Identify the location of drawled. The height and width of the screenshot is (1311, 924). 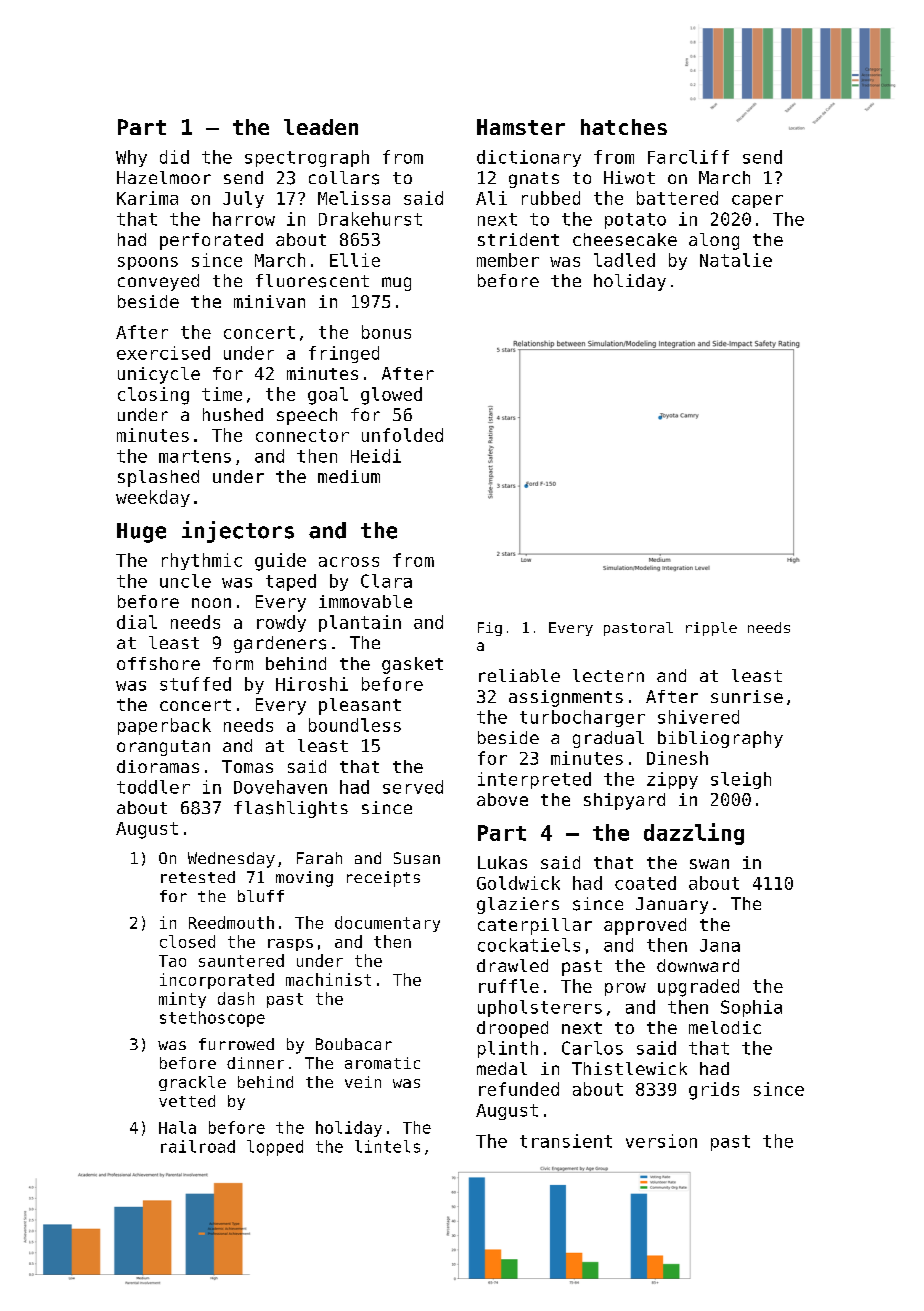
(512, 965).
